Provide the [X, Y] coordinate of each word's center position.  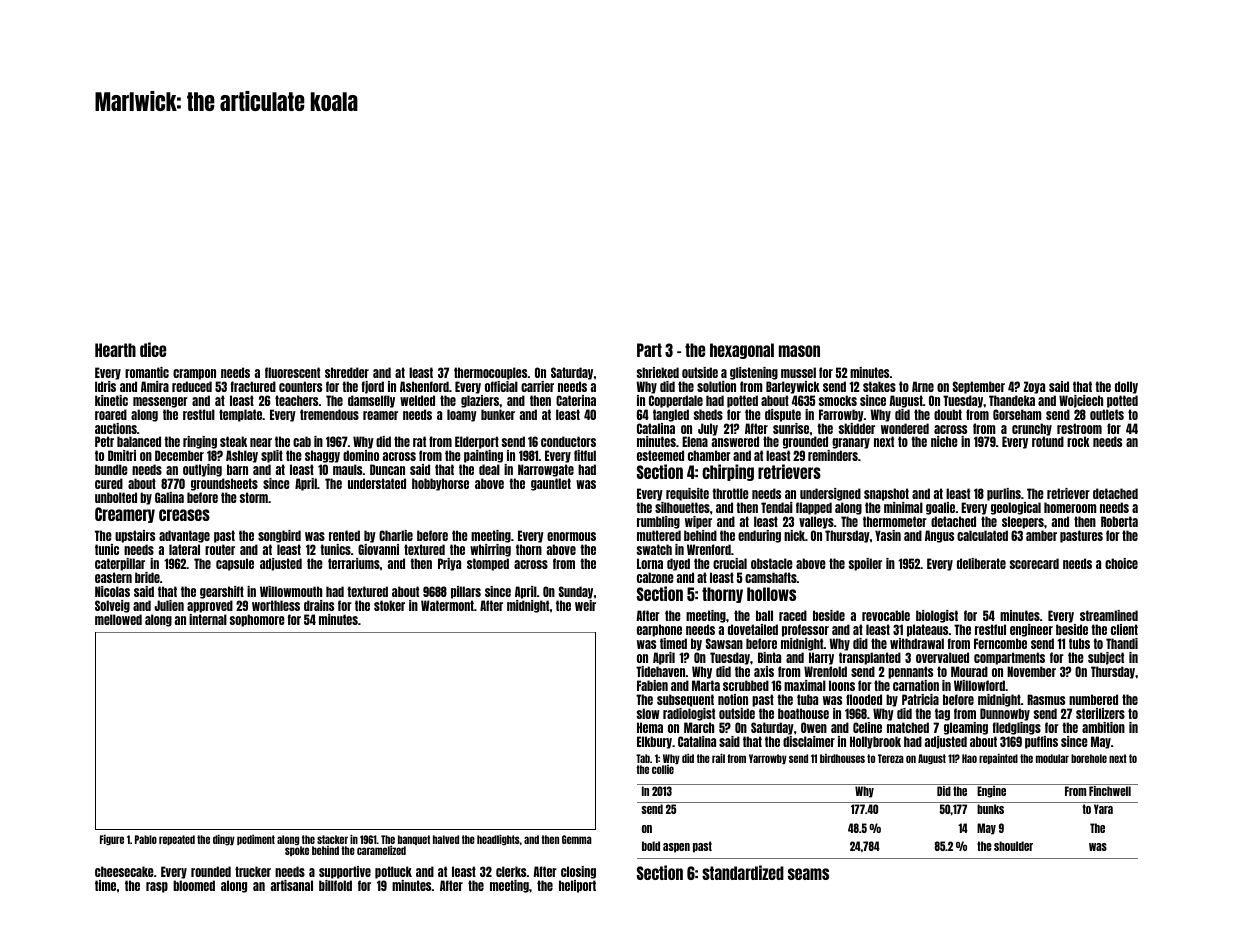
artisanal [292, 885]
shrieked [658, 372]
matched [908, 727]
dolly [1126, 387]
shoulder [1013, 846]
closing [578, 872]
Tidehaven [661, 671]
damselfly [371, 401]
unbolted [116, 497]
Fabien [652, 685]
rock [1078, 441]
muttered [659, 535]
